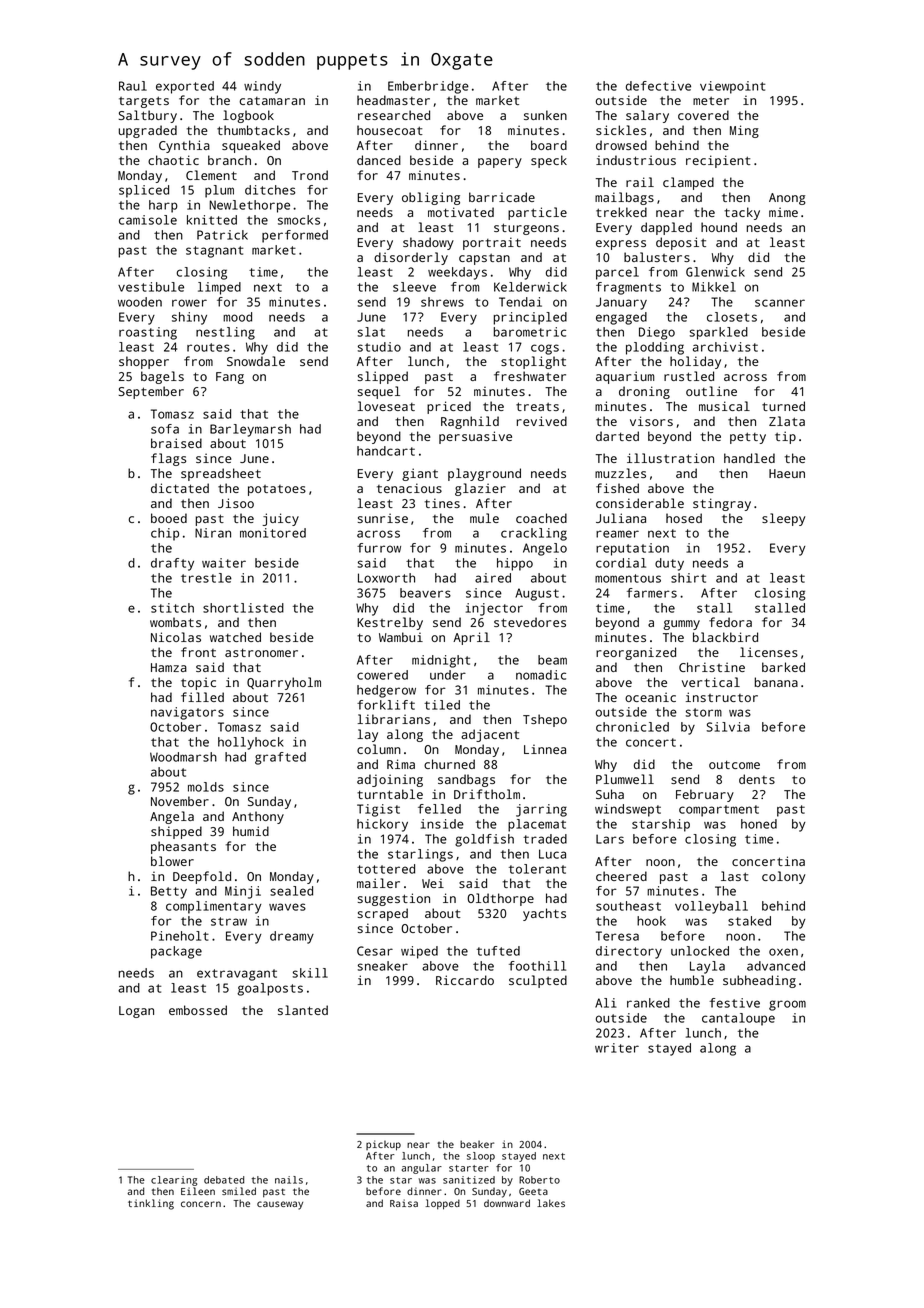 This screenshot has height=1308, width=924. Describe the element at coordinates (428, 87) in the screenshot. I see `Emberbridge` at that location.
